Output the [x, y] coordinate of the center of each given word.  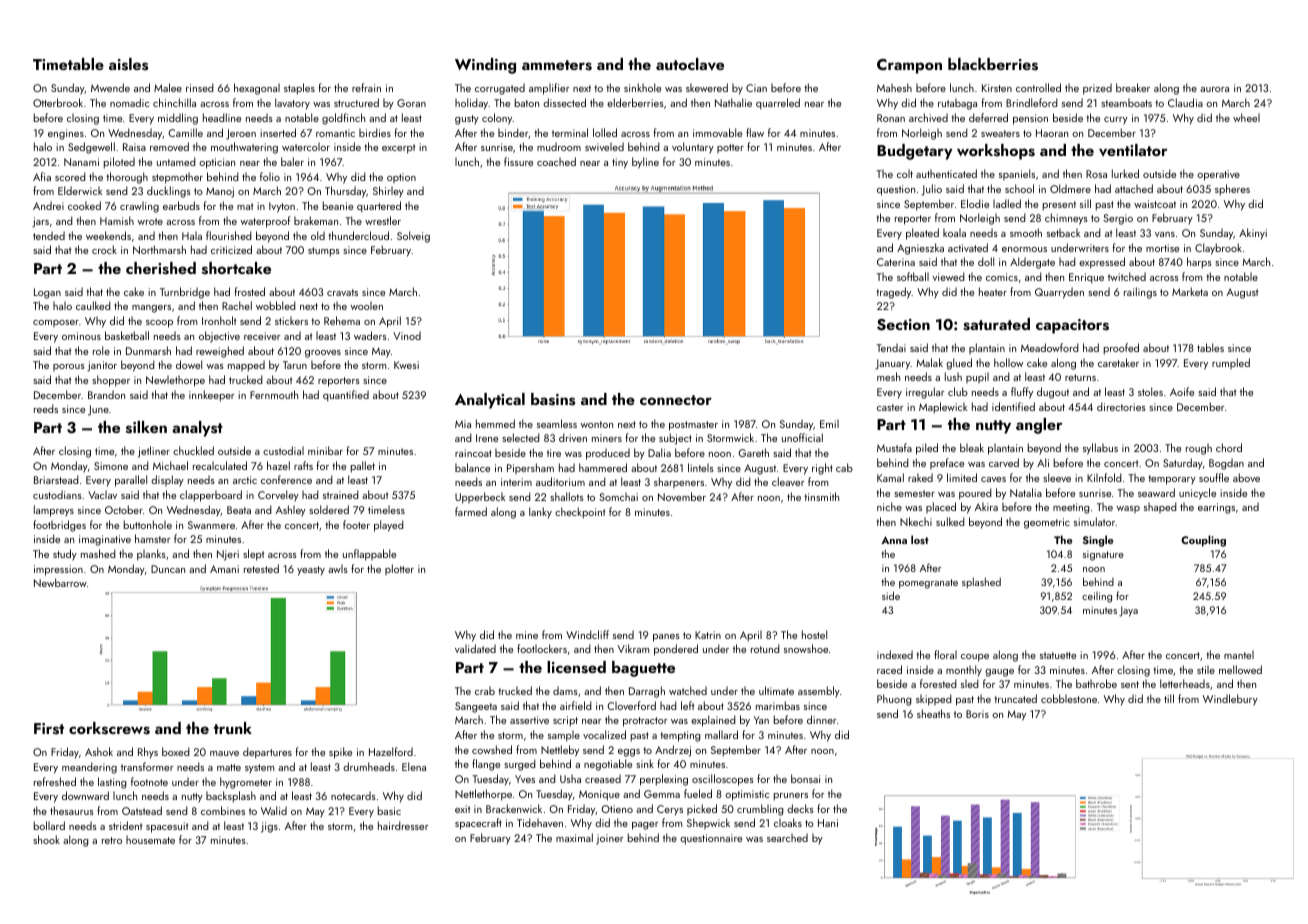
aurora [1214, 89]
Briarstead [56, 479]
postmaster [693, 426]
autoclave [690, 64]
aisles [128, 64]
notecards [353, 795]
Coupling [1203, 541]
